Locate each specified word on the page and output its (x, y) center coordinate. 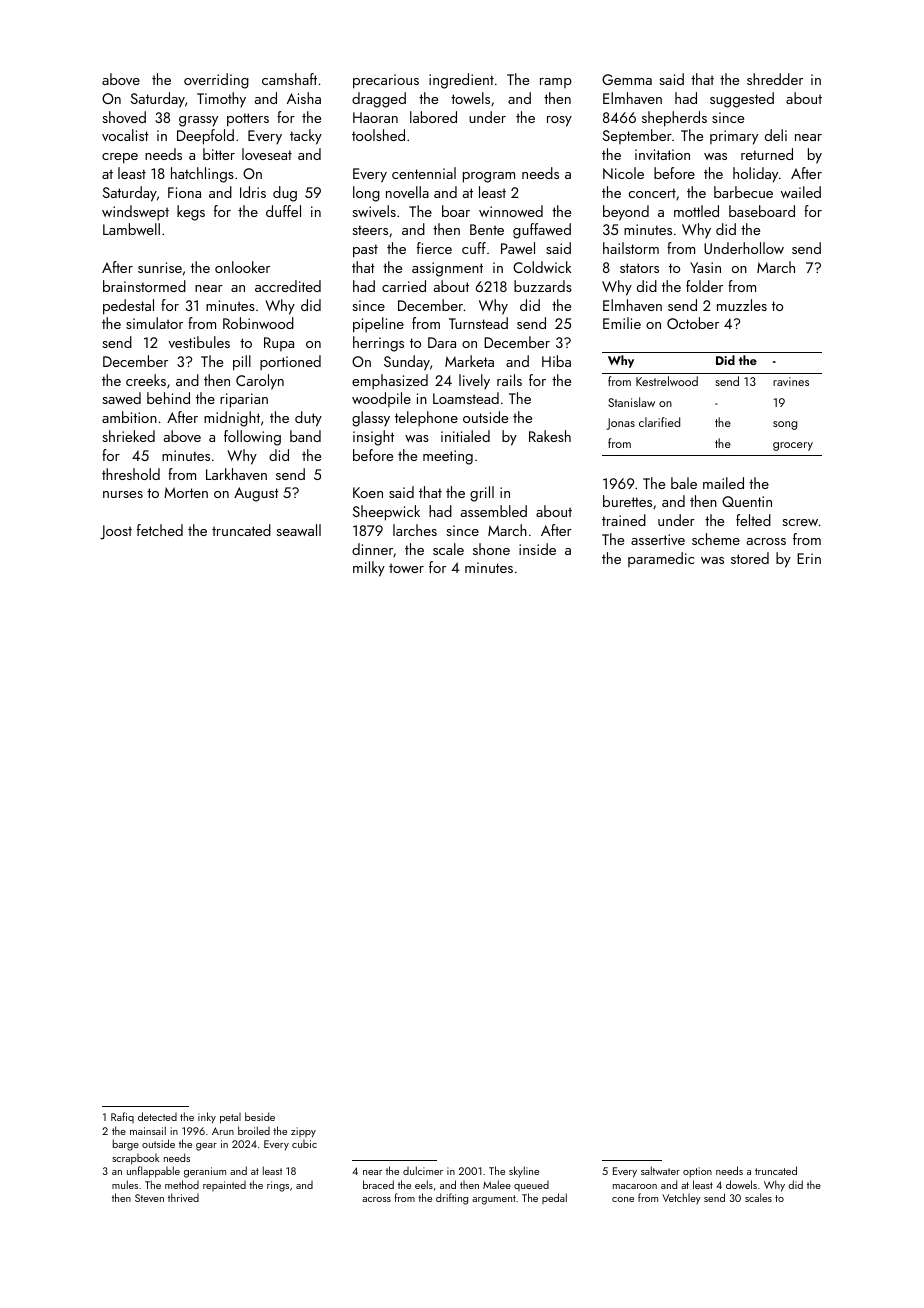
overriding (216, 81)
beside (260, 1116)
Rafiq (122, 1117)
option (697, 1172)
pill (242, 363)
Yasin (705, 267)
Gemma (627, 79)
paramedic (661, 559)
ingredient (461, 81)
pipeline (378, 325)
